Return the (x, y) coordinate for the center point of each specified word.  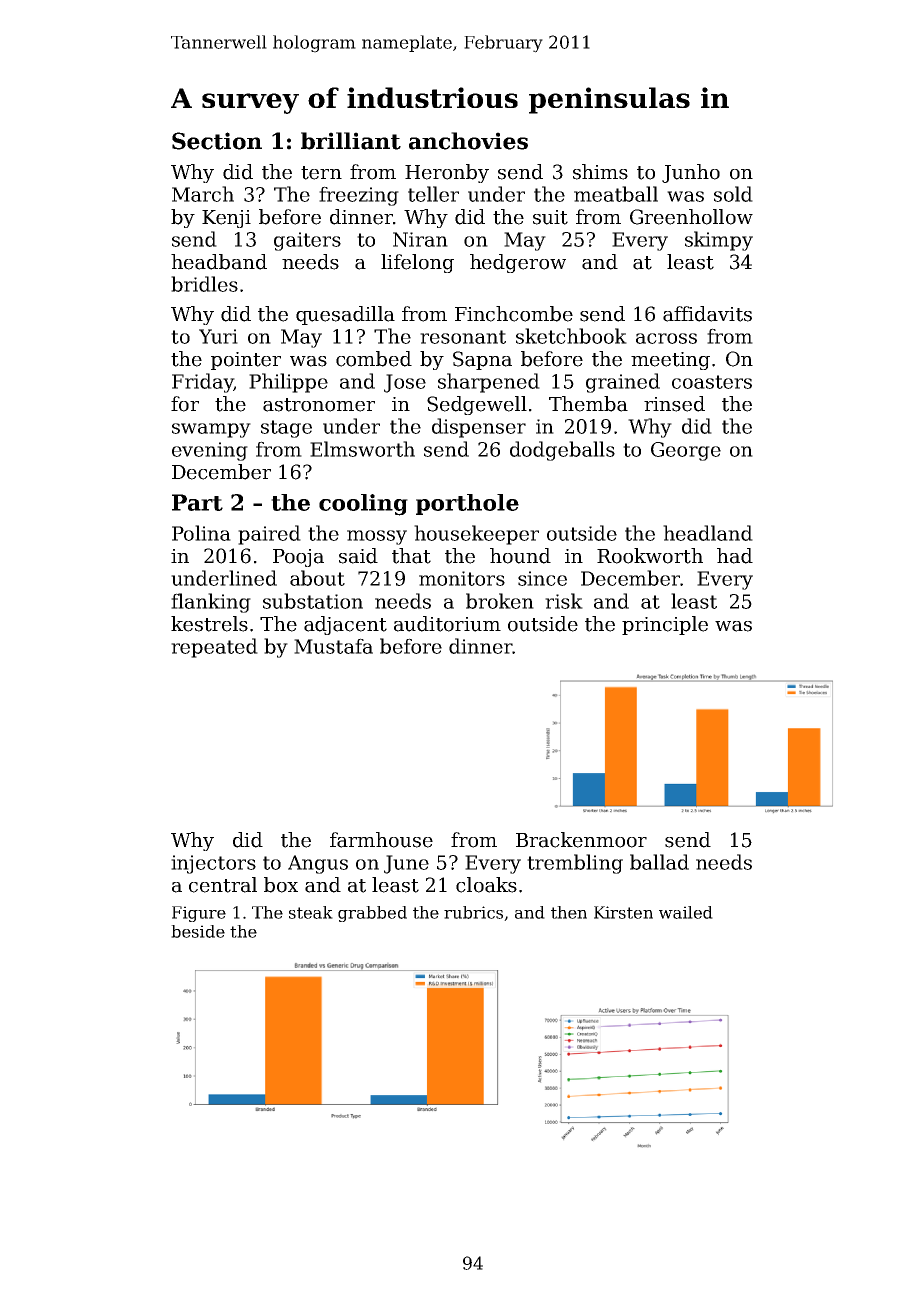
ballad (659, 862)
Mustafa (333, 646)
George (686, 451)
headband (219, 262)
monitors (462, 578)
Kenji (226, 219)
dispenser (479, 428)
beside (198, 931)
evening (210, 451)
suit (550, 217)
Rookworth (650, 556)
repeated (214, 648)
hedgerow (518, 263)
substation (313, 601)
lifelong (417, 263)
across (666, 338)
